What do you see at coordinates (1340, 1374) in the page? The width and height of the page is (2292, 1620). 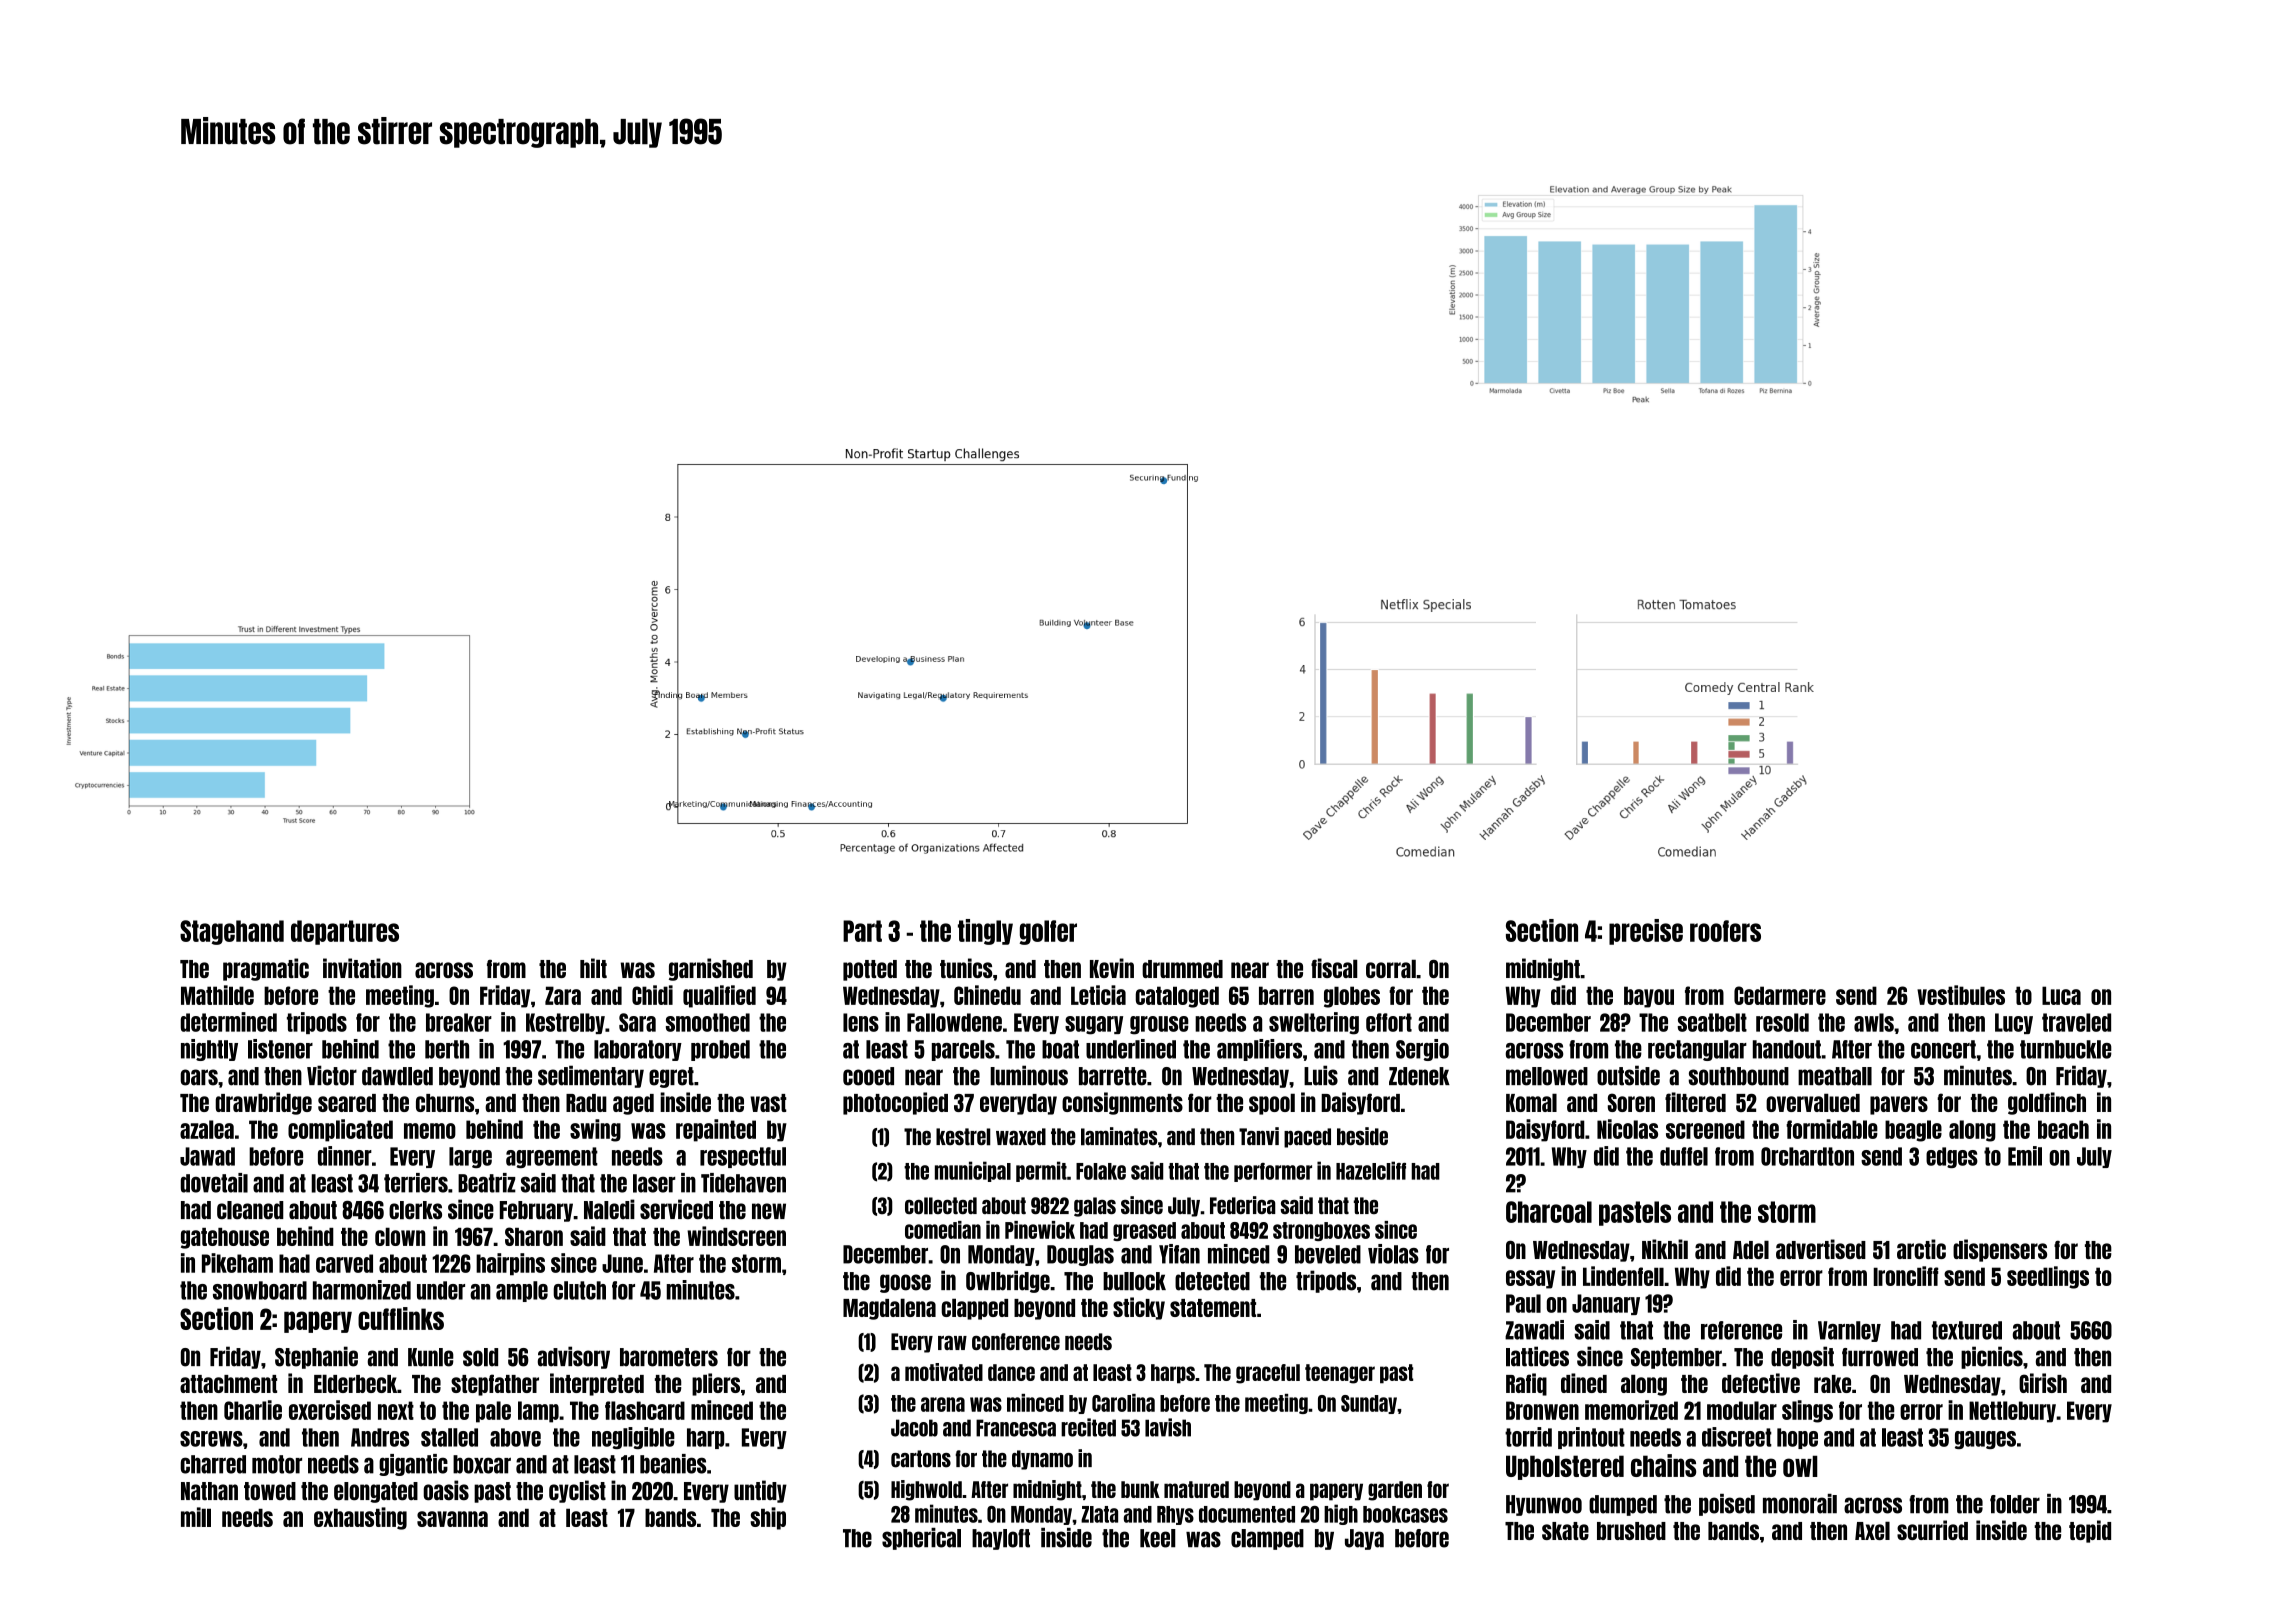 I see `teenager` at bounding box center [1340, 1374].
